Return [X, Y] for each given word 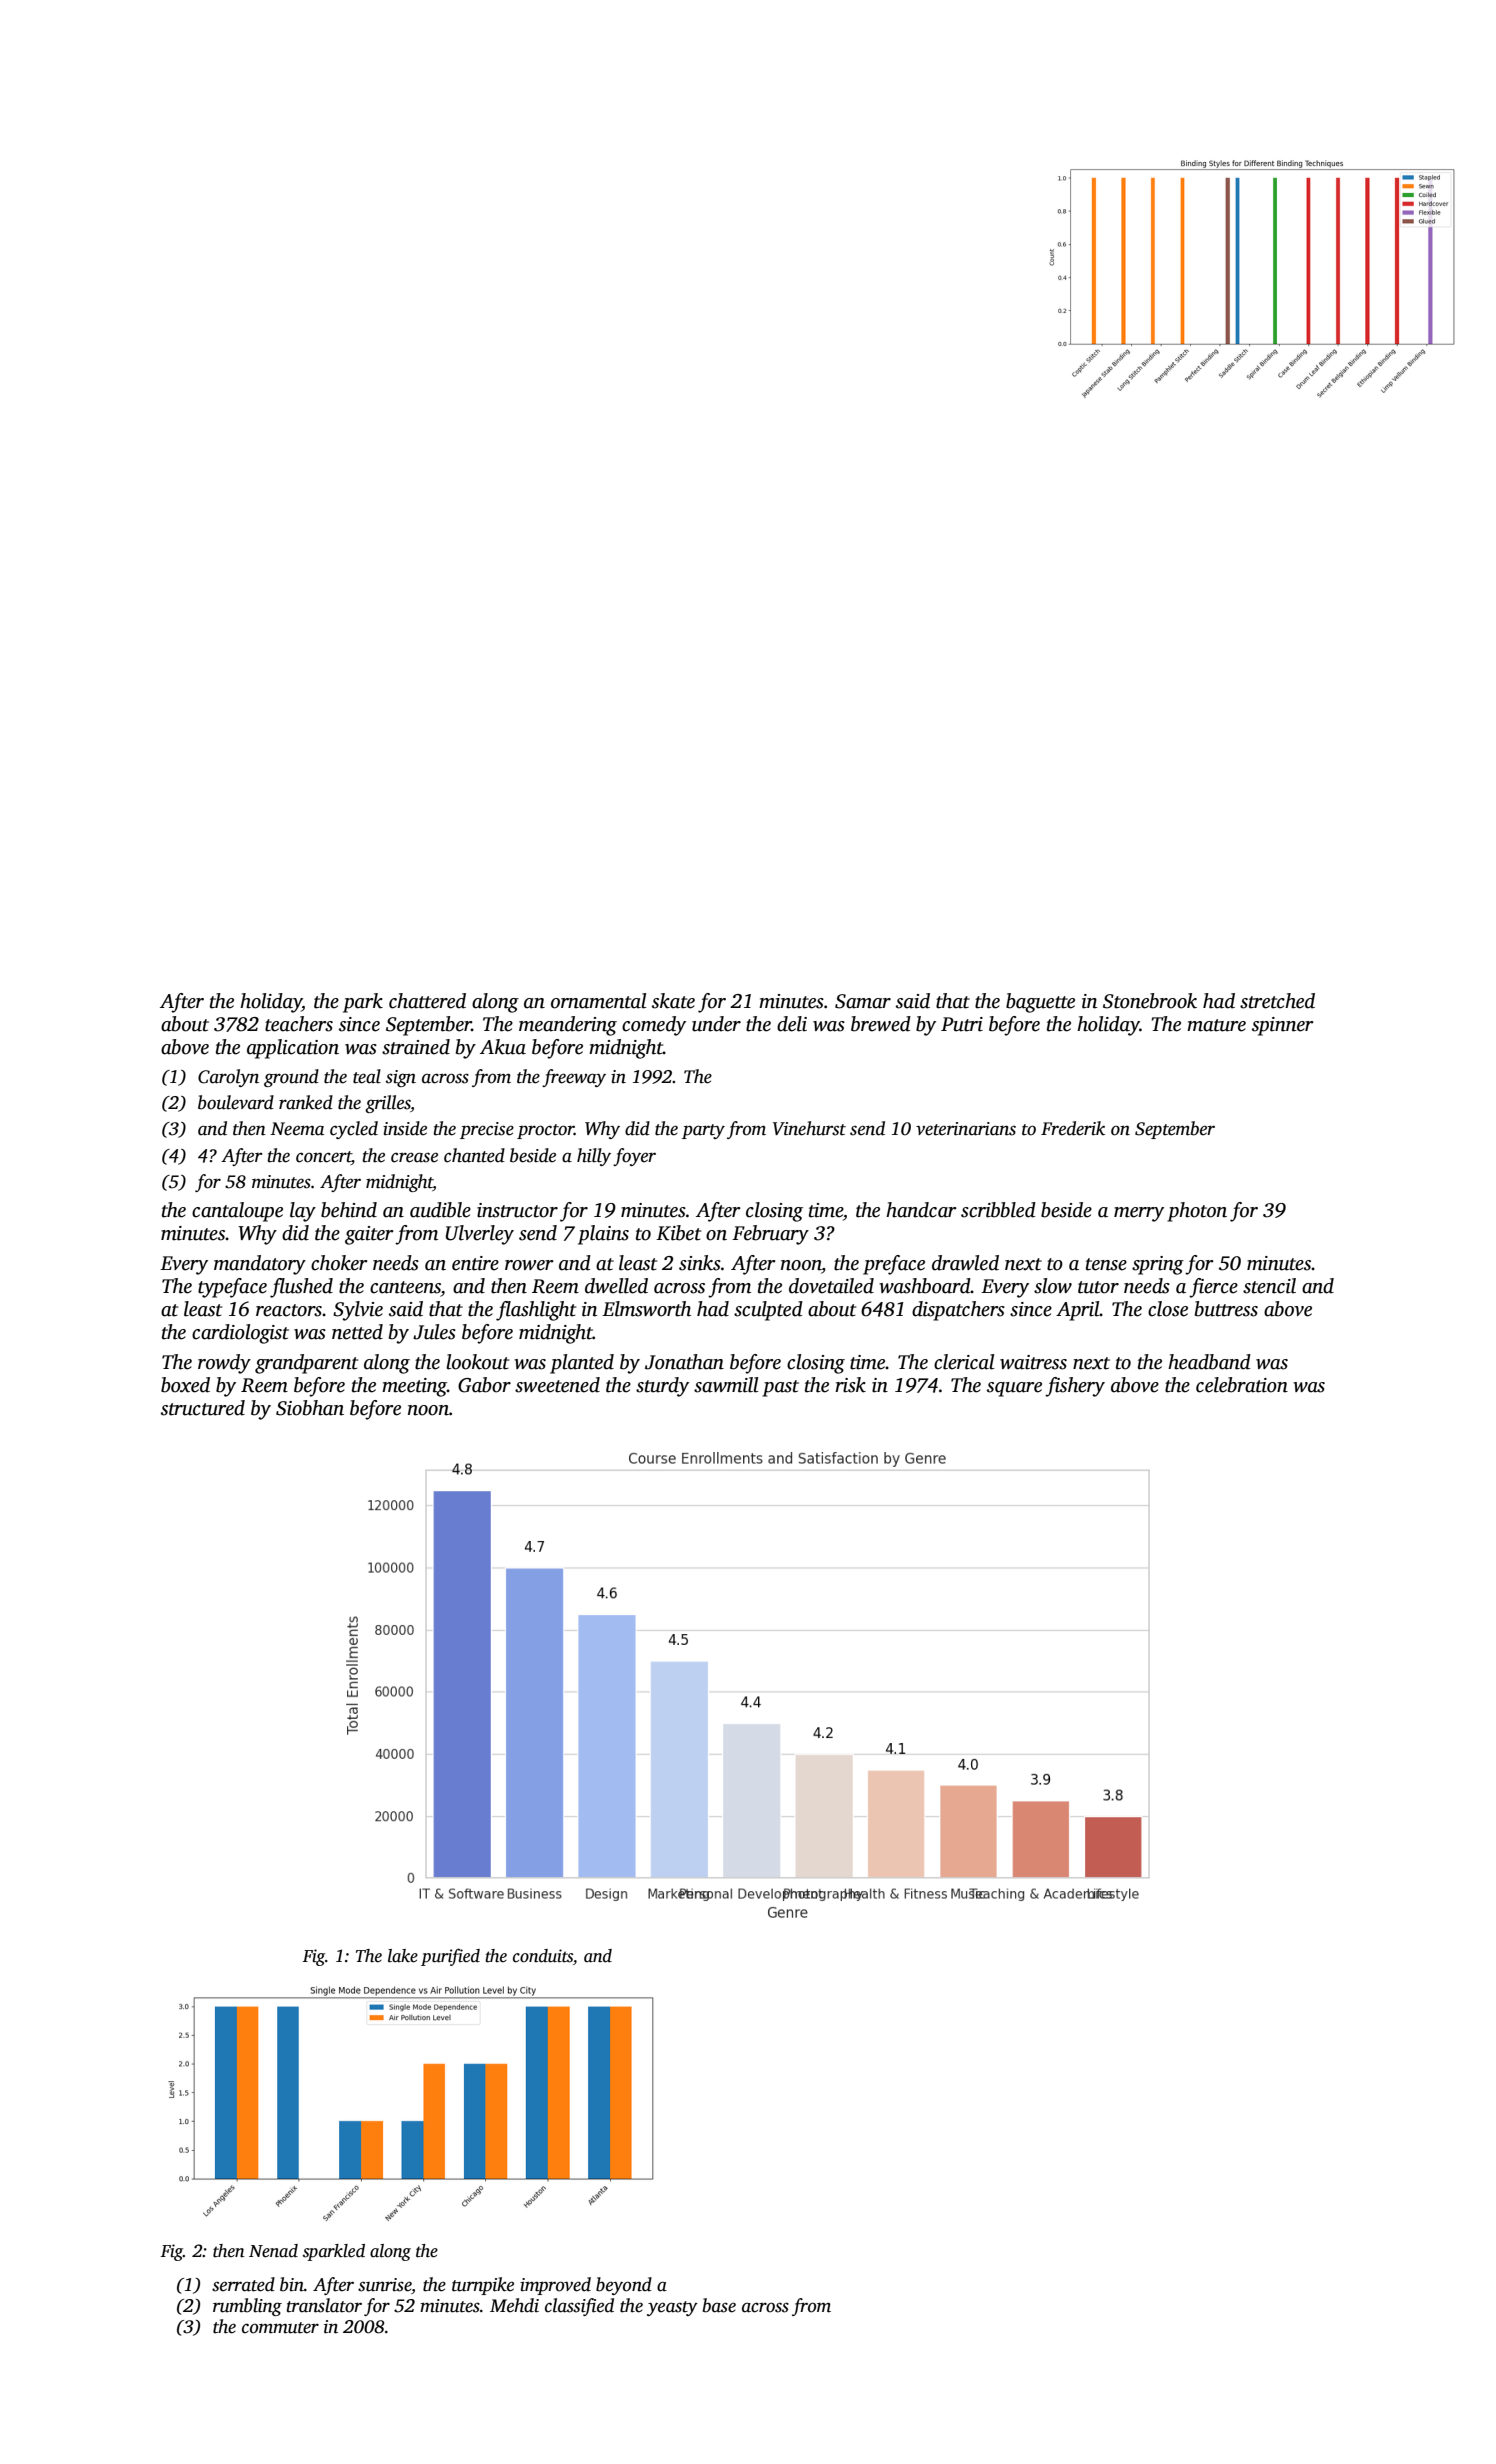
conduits [543, 1956]
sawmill [726, 1385]
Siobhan [310, 1408]
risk [850, 1385]
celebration [1242, 1385]
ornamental [599, 1001]
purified [450, 1957]
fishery [1075, 1387]
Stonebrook [1150, 1001]
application [293, 1049]
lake [403, 1956]
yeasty [672, 2308]
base [719, 2305]
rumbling [247, 2307]
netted [357, 1332]
